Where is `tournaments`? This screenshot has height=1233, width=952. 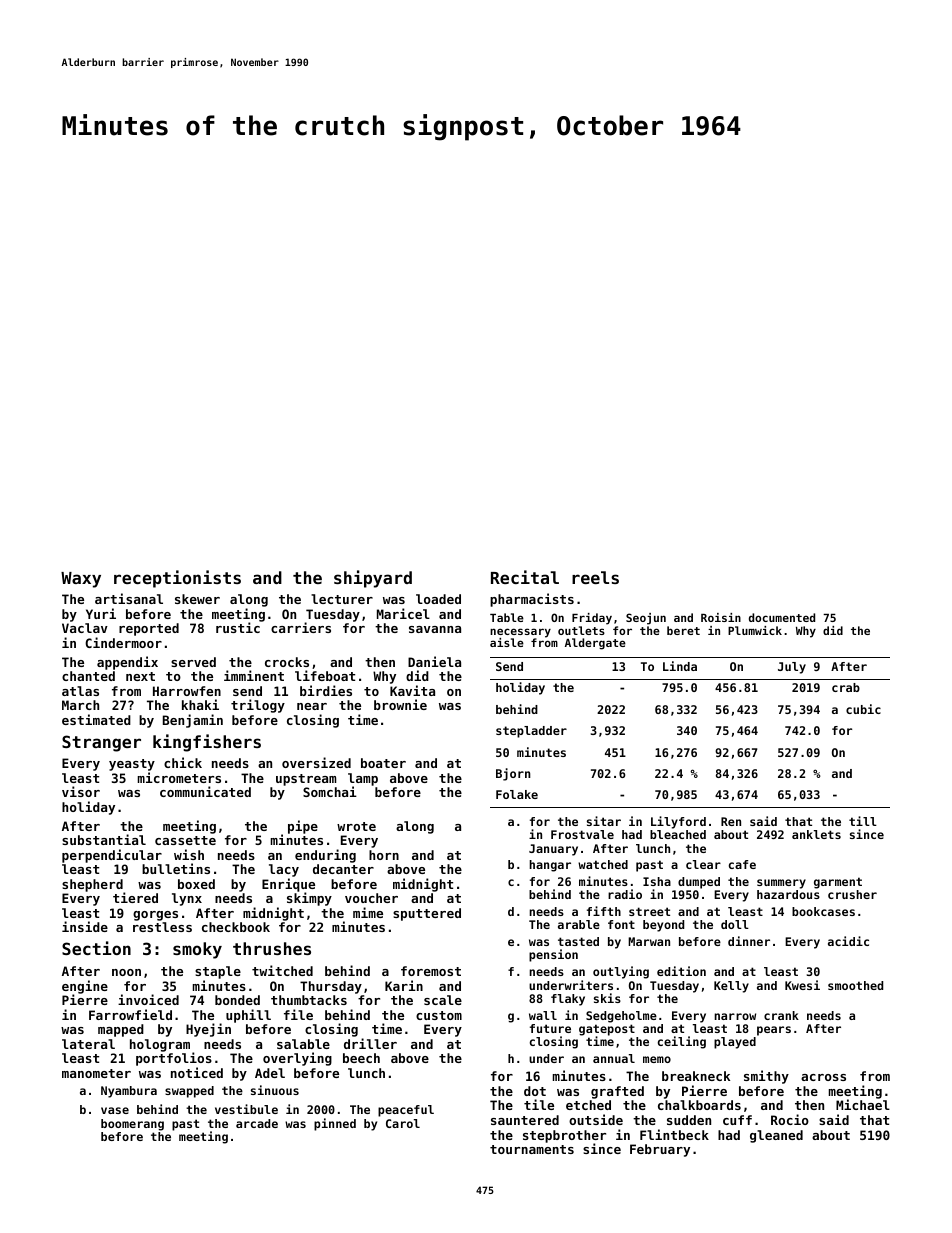 tournaments is located at coordinates (532, 1149).
